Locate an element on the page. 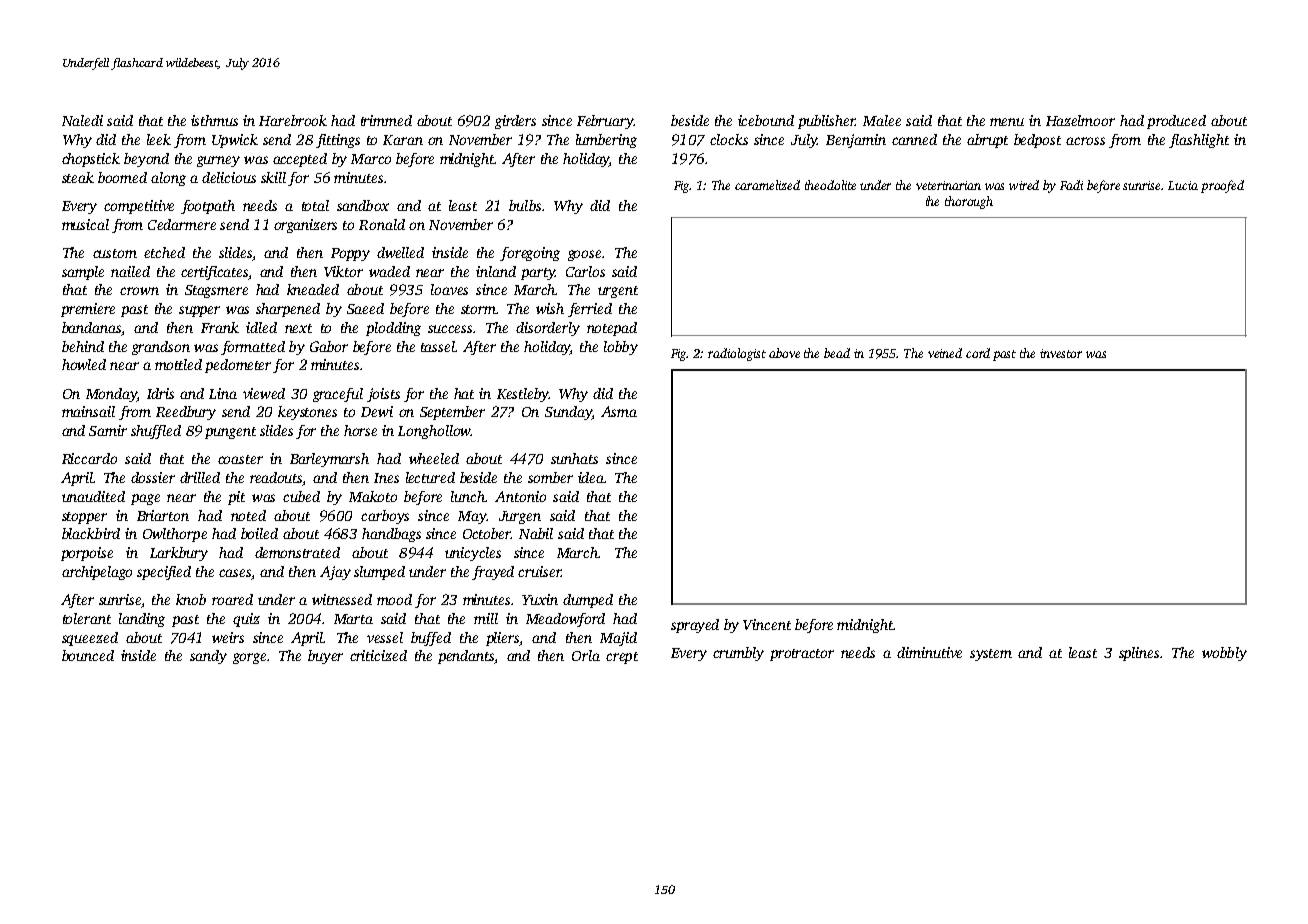 The height and width of the image is (924, 1308). wobbly is located at coordinates (1224, 654).
